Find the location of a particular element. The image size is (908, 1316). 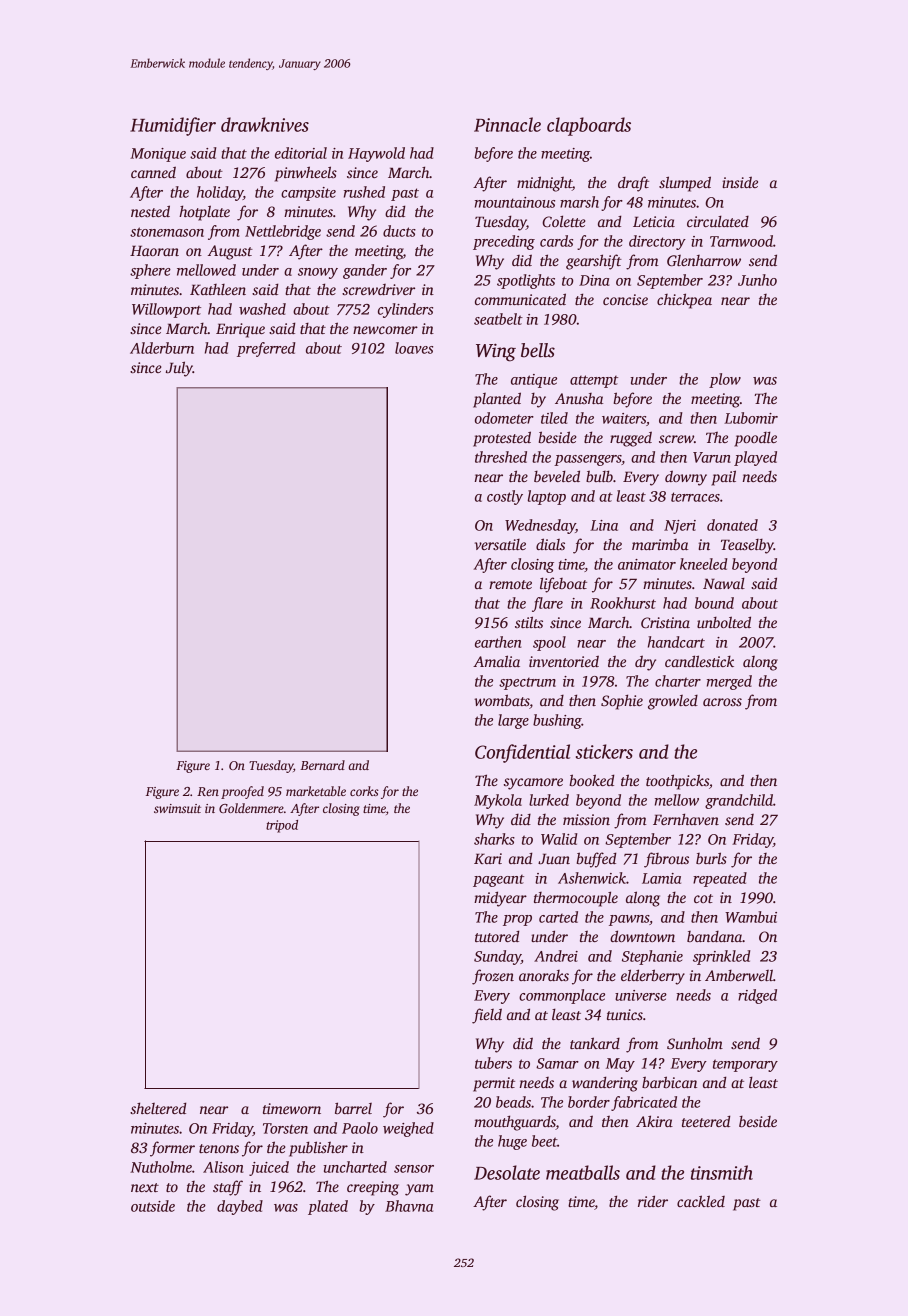

outside is located at coordinates (153, 1206).
